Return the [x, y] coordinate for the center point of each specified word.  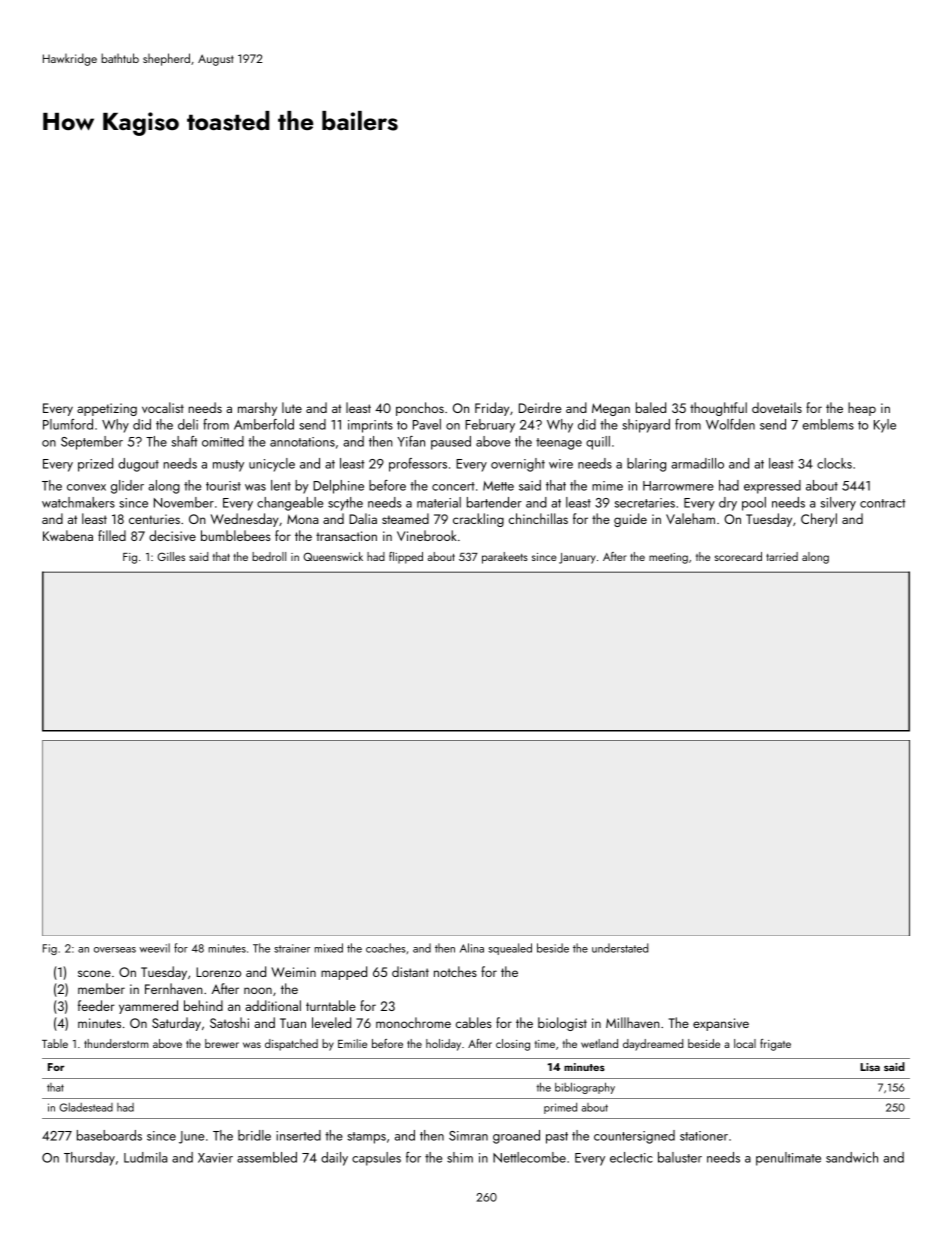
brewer [222, 1043]
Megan [611, 409]
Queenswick [333, 556]
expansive [721, 1024]
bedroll [269, 556]
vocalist [163, 407]
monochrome [413, 1022]
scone [94, 973]
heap [862, 409]
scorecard [738, 556]
